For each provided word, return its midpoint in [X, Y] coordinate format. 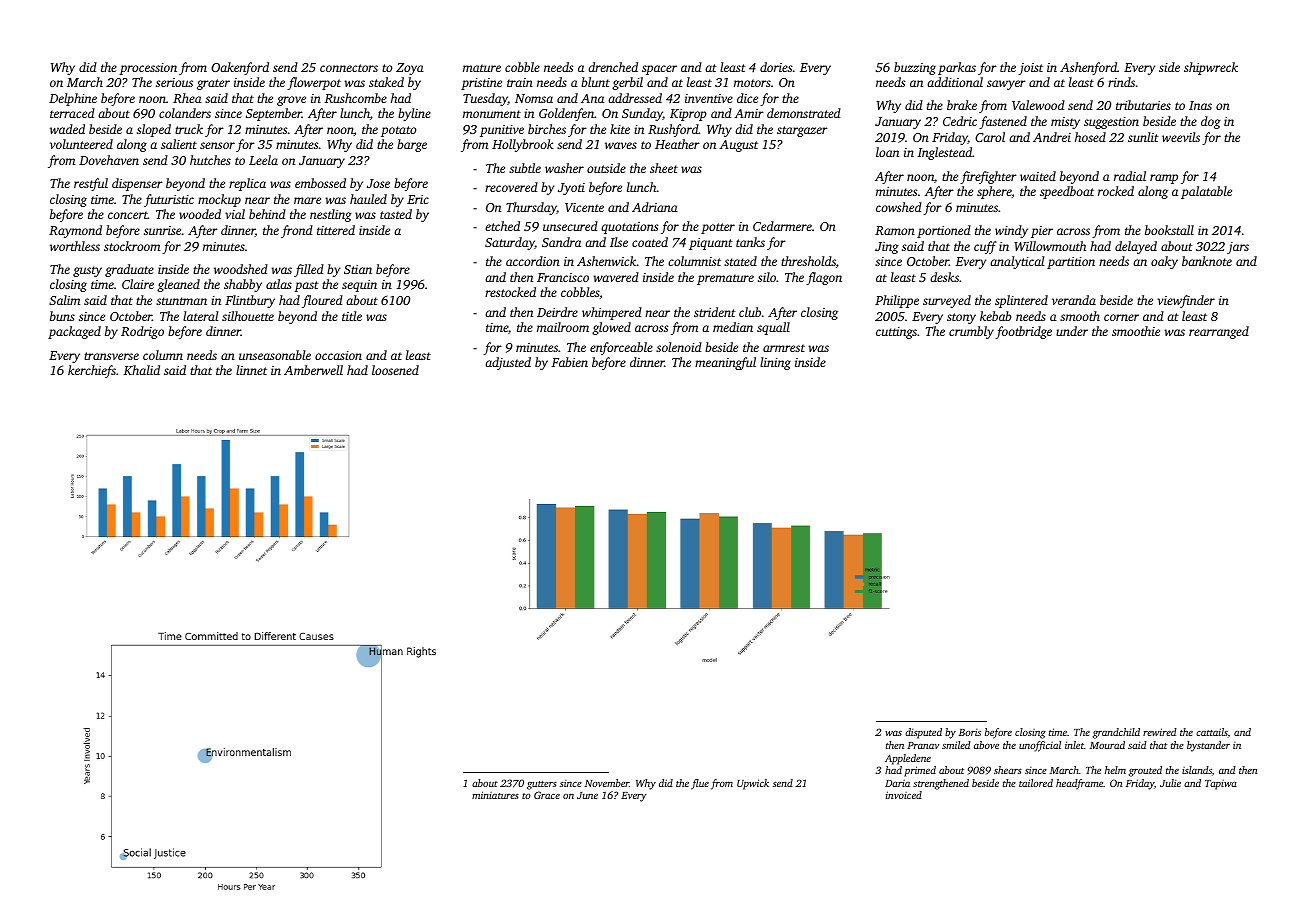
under [1072, 331]
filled [309, 270]
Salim [64, 300]
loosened [395, 370]
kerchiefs [92, 371]
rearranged [1219, 332]
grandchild [1116, 733]
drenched [613, 67]
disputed [923, 733]
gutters [542, 785]
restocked [510, 292]
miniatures [495, 795]
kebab [996, 316]
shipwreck [1211, 68]
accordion [533, 261]
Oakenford [240, 68]
